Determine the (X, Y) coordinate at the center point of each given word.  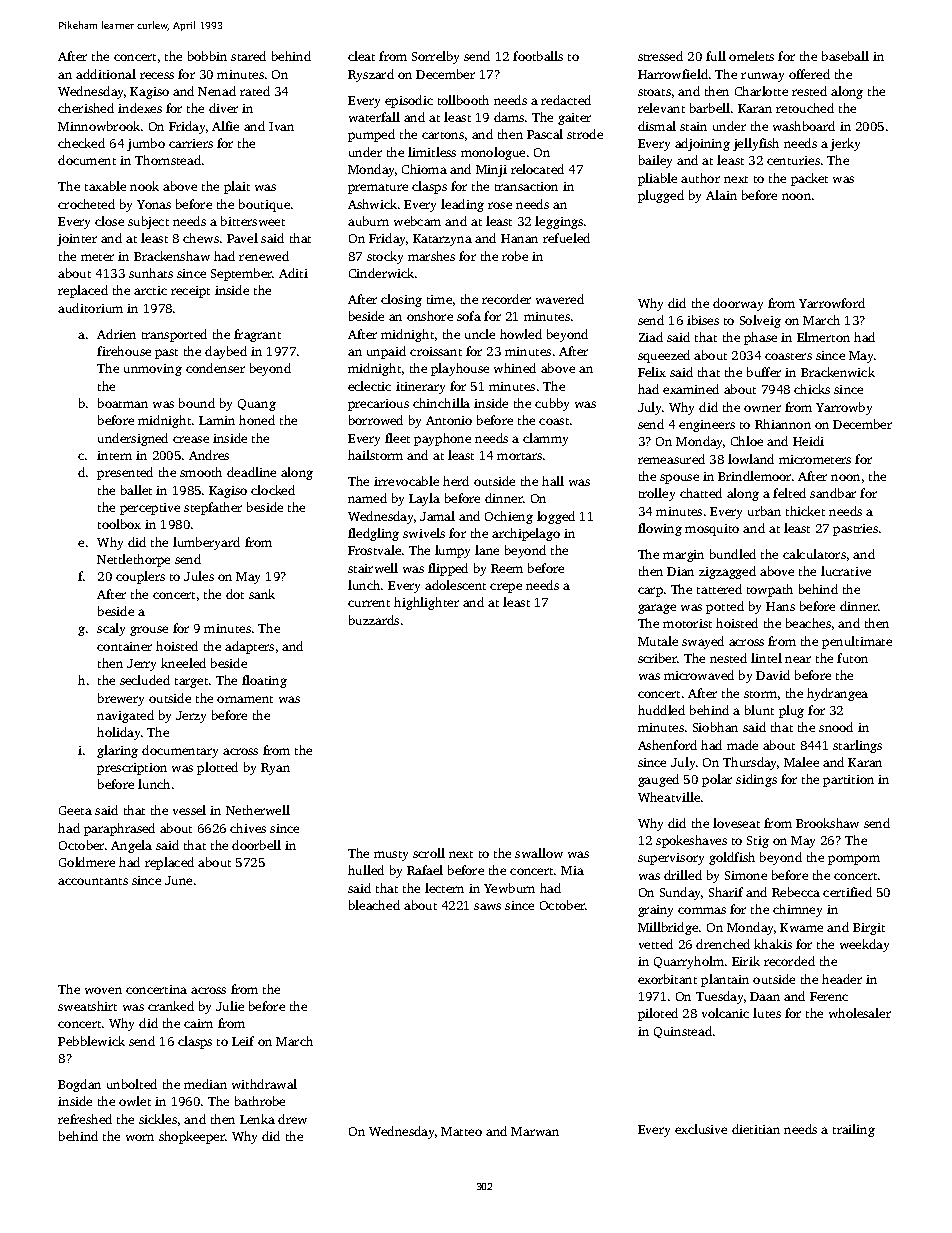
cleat (361, 56)
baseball (845, 56)
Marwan (535, 1131)
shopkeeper (192, 1137)
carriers (191, 143)
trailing (854, 1130)
